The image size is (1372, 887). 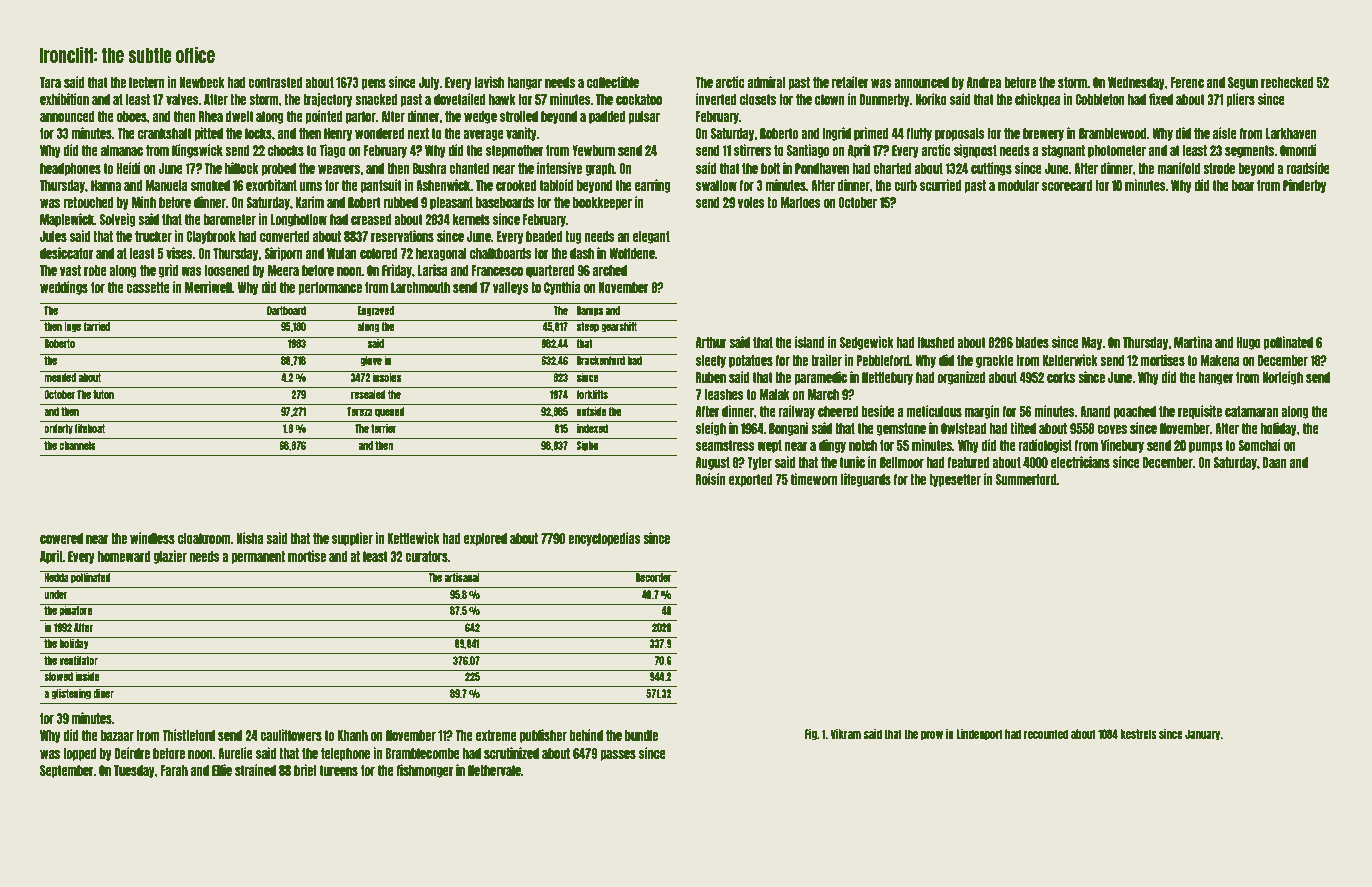 I want to click on oboes, so click(x=132, y=116).
